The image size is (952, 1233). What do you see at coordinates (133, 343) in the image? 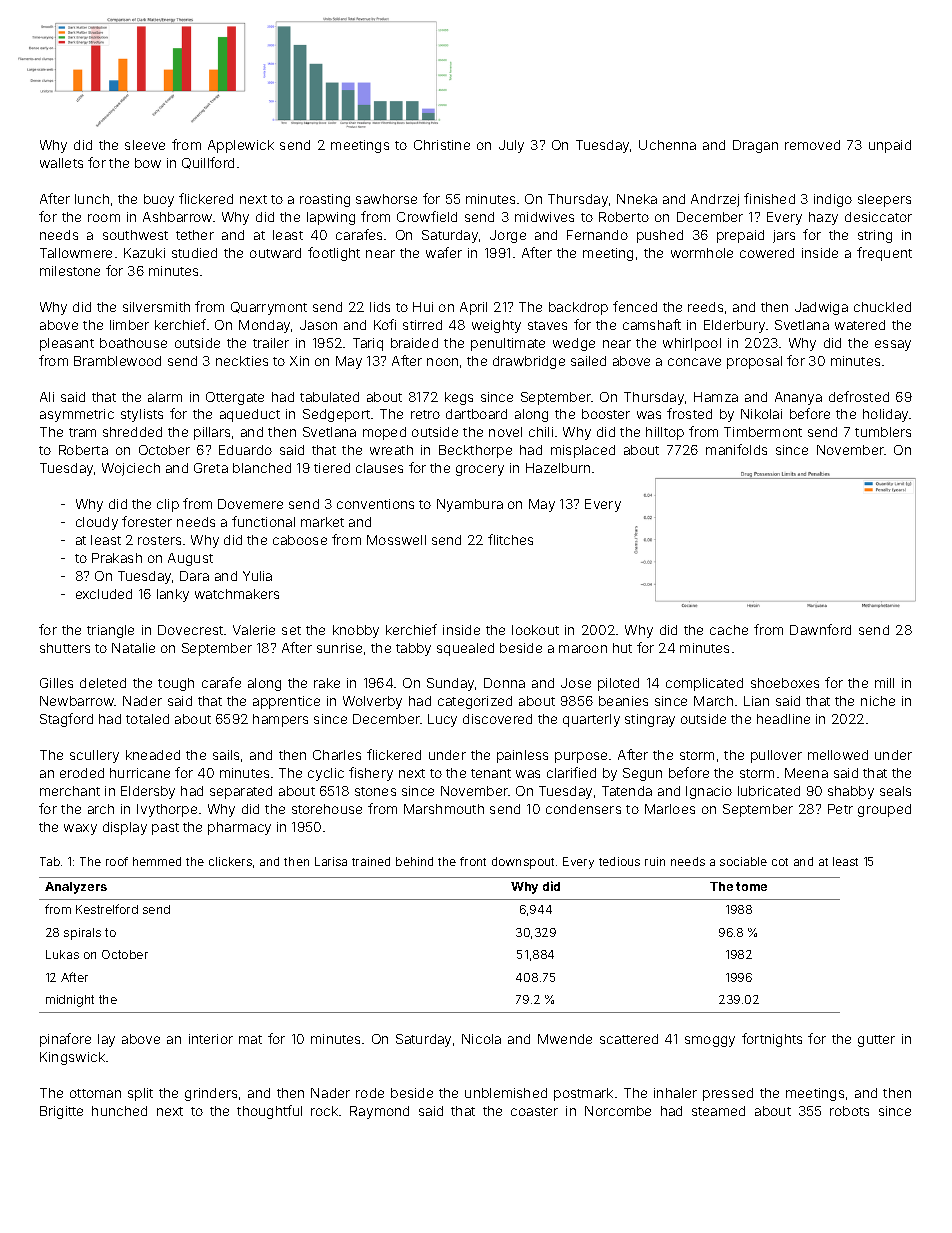
I see `boathouse` at bounding box center [133, 343].
